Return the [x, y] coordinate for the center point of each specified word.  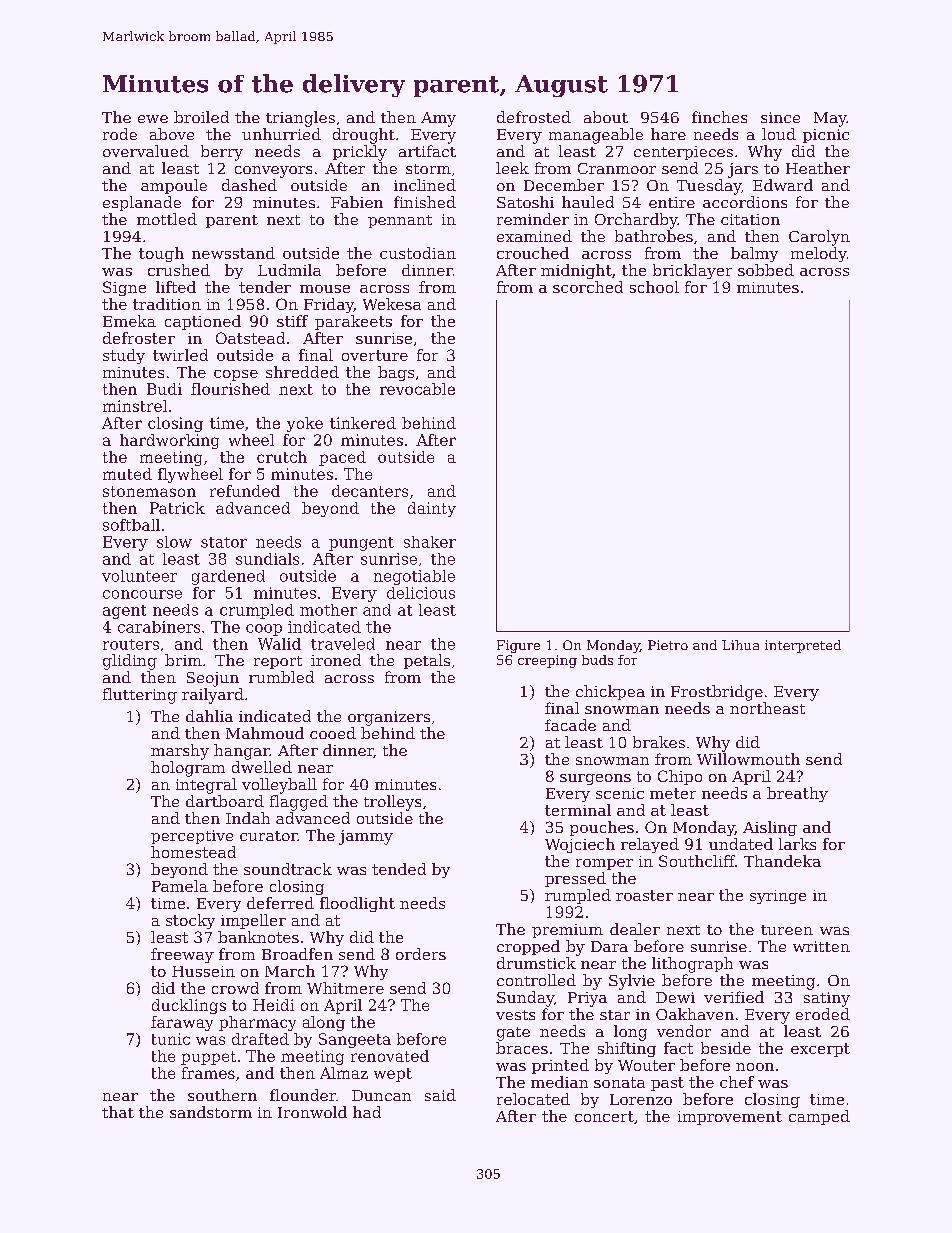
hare [668, 134]
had [367, 1112]
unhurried [281, 134]
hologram [188, 769]
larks [797, 844]
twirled [180, 355]
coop [264, 630]
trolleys [392, 803]
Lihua [740, 645]
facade [570, 725]
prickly [360, 153]
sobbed [766, 270]
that [118, 1112]
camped [819, 1117]
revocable [417, 389]
